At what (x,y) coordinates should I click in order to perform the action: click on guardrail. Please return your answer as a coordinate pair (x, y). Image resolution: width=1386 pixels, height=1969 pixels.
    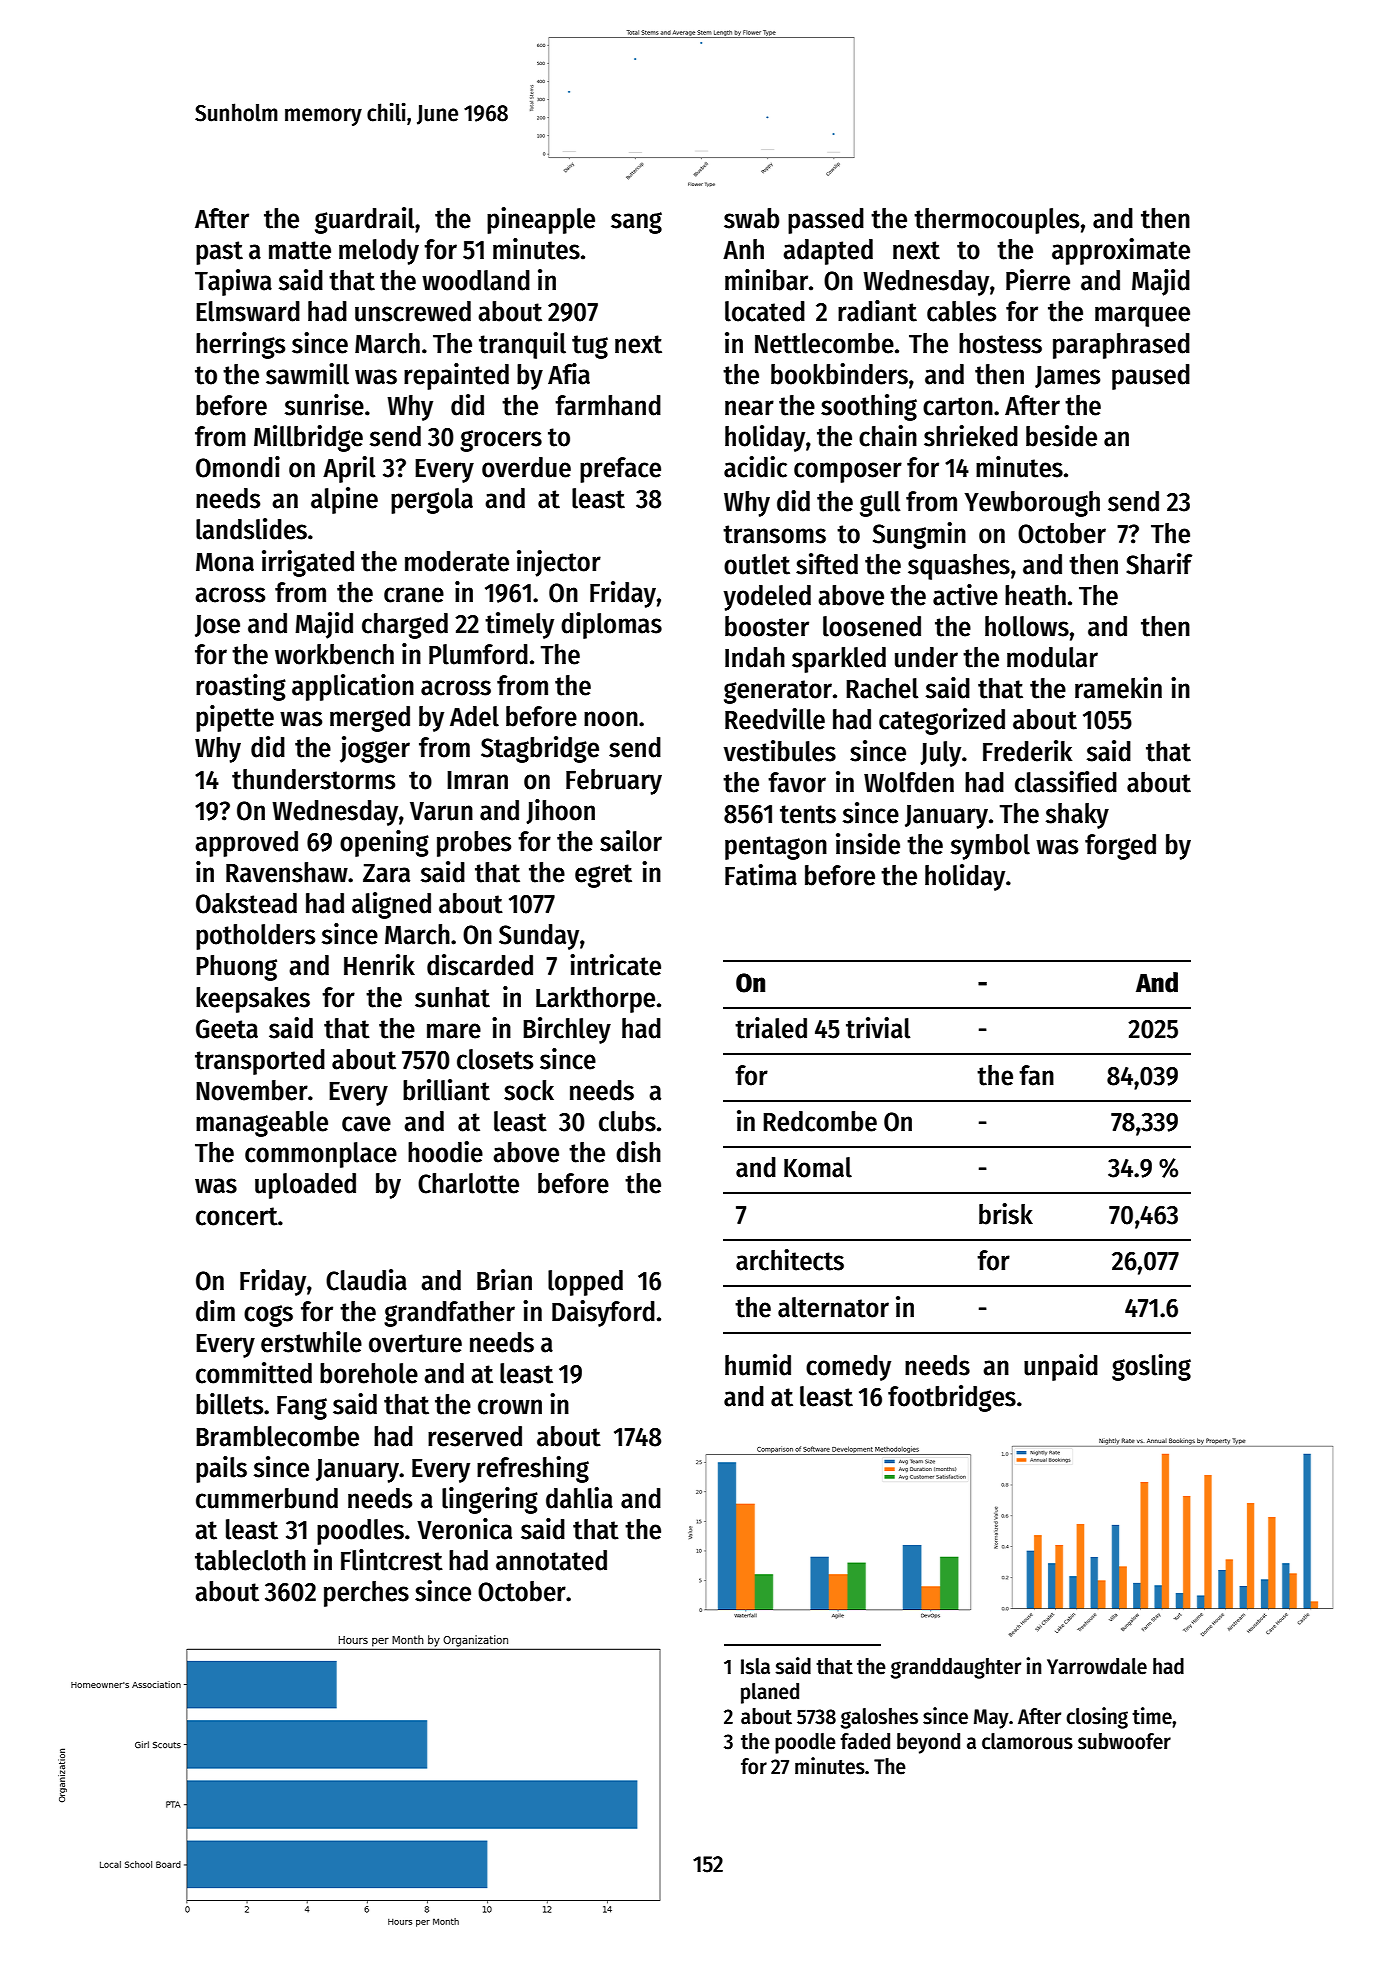
    Looking at the image, I should click on (364, 220).
